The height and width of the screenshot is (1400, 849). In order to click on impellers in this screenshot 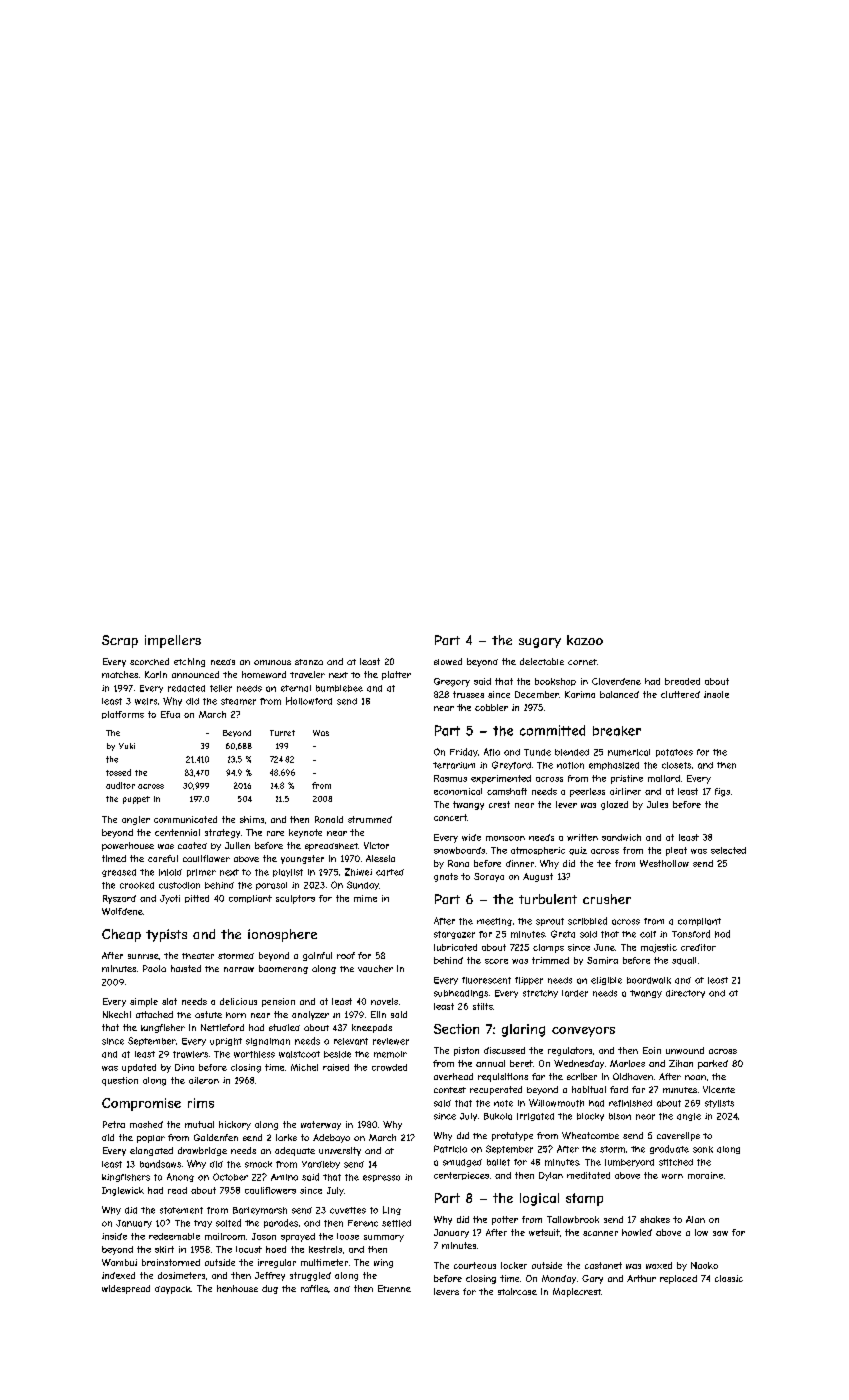, I will do `click(173, 641)`.
